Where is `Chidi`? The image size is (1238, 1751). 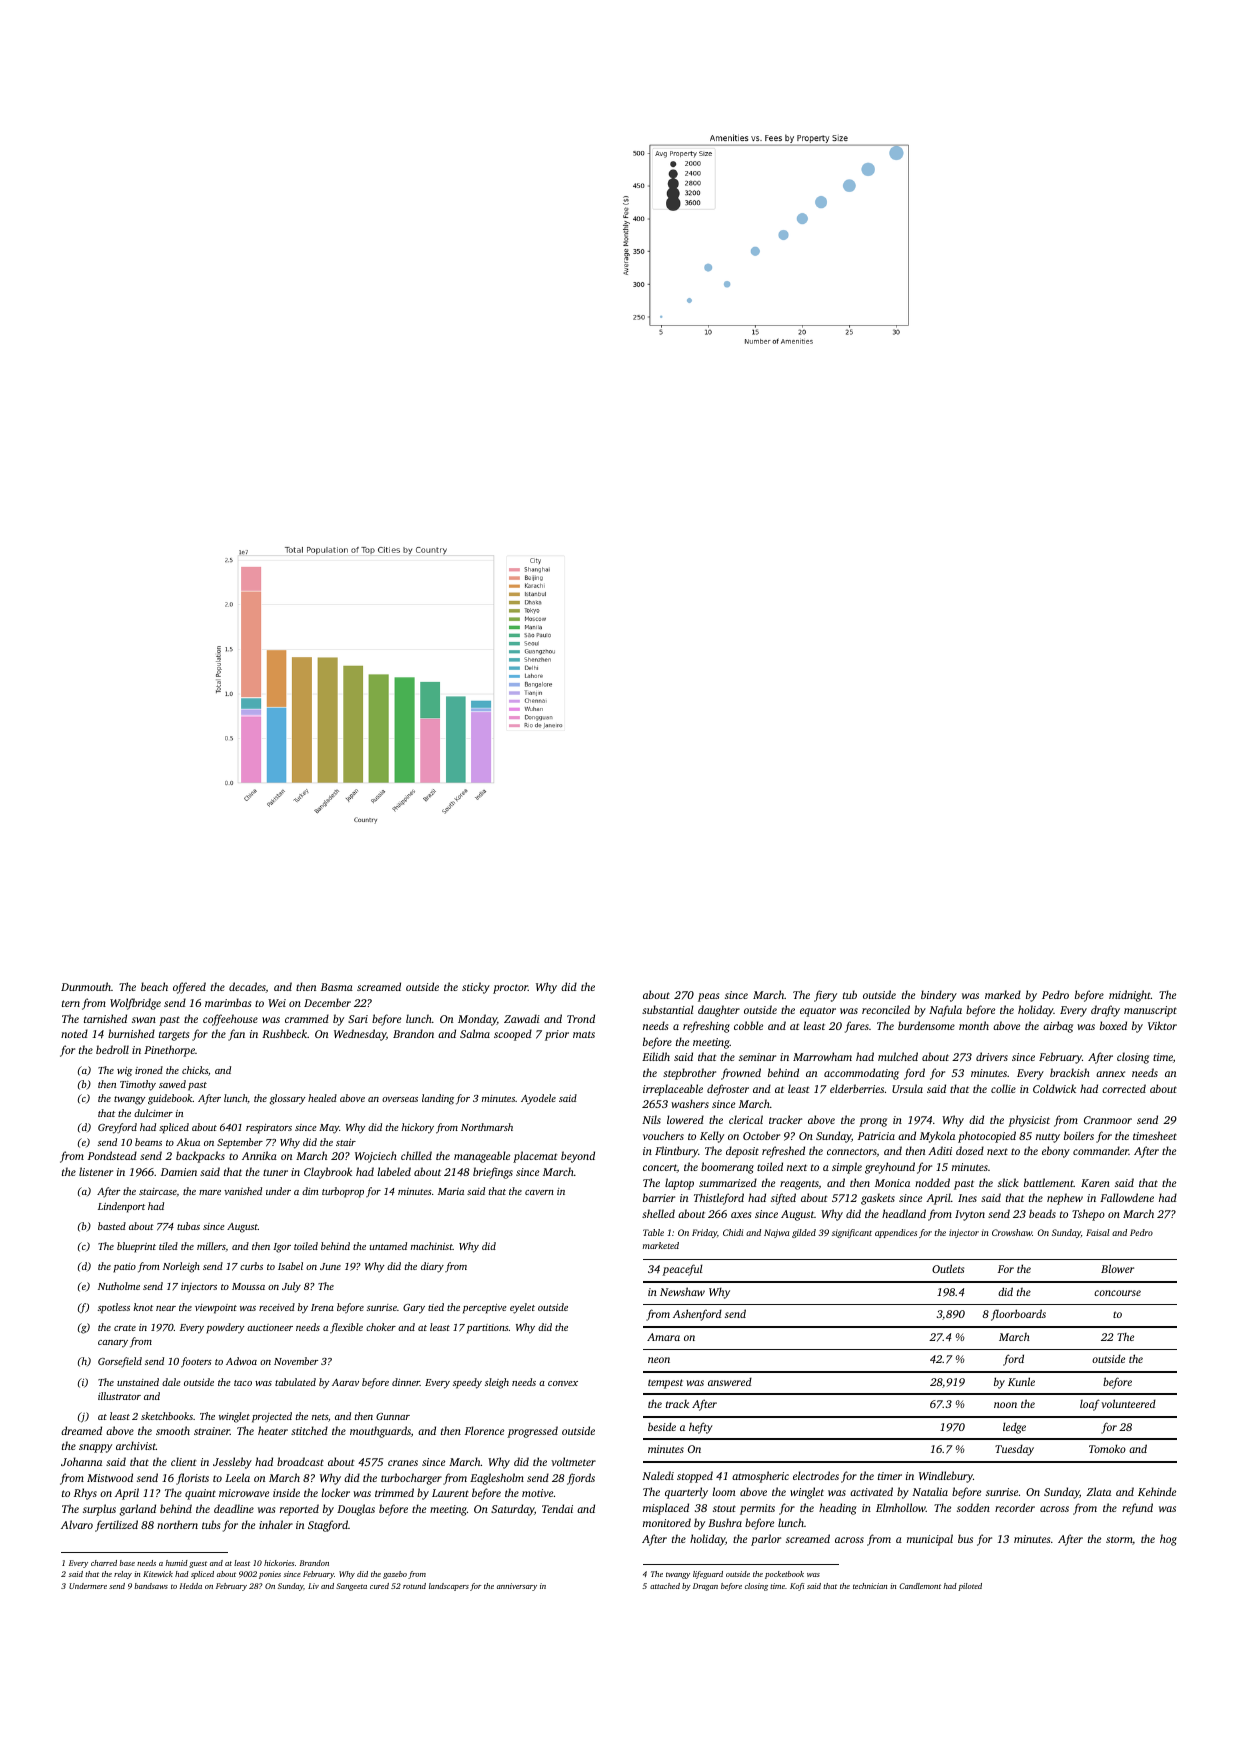 Chidi is located at coordinates (733, 1232).
